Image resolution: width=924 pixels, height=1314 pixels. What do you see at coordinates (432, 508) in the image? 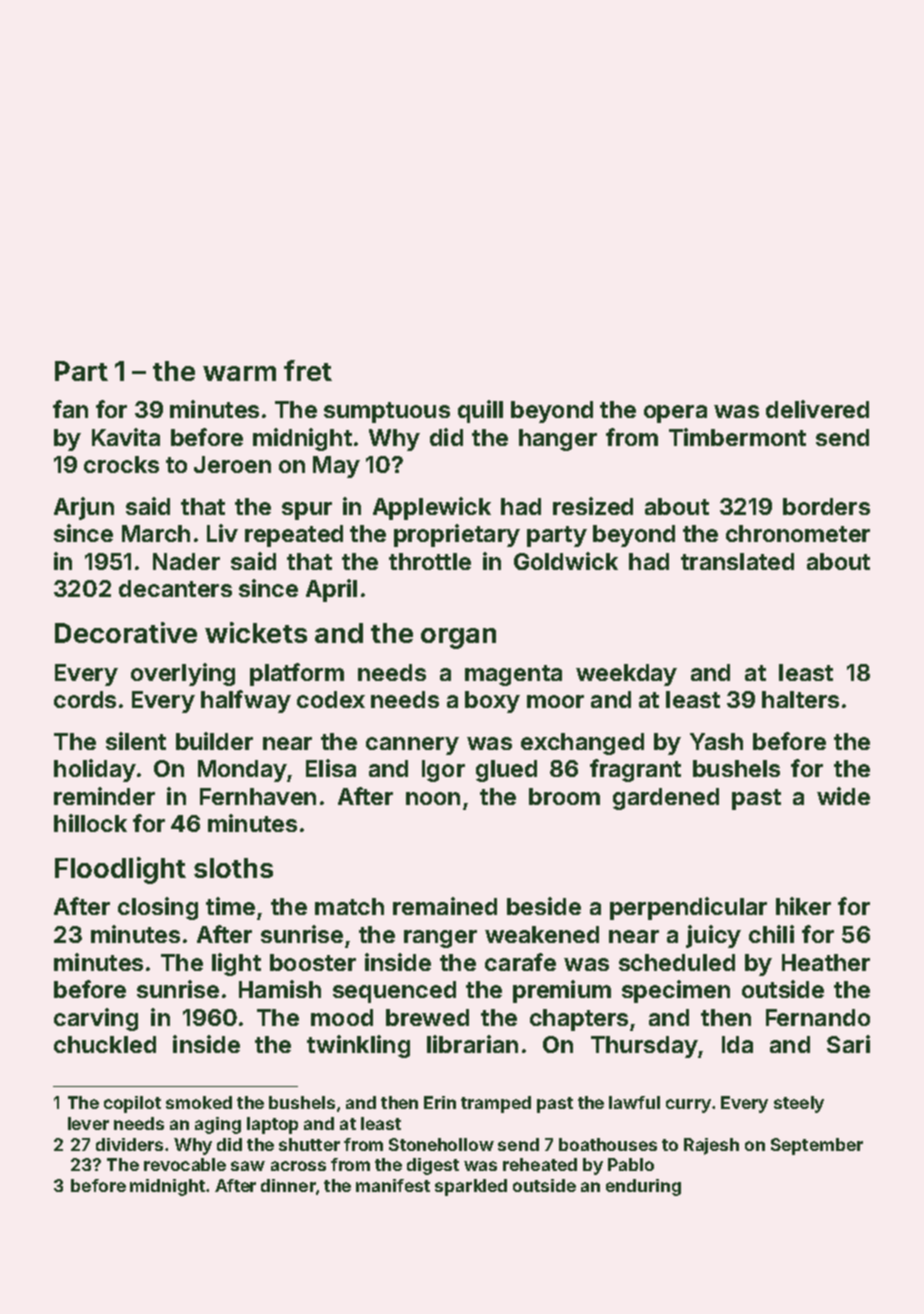
I see `Applewick` at bounding box center [432, 508].
